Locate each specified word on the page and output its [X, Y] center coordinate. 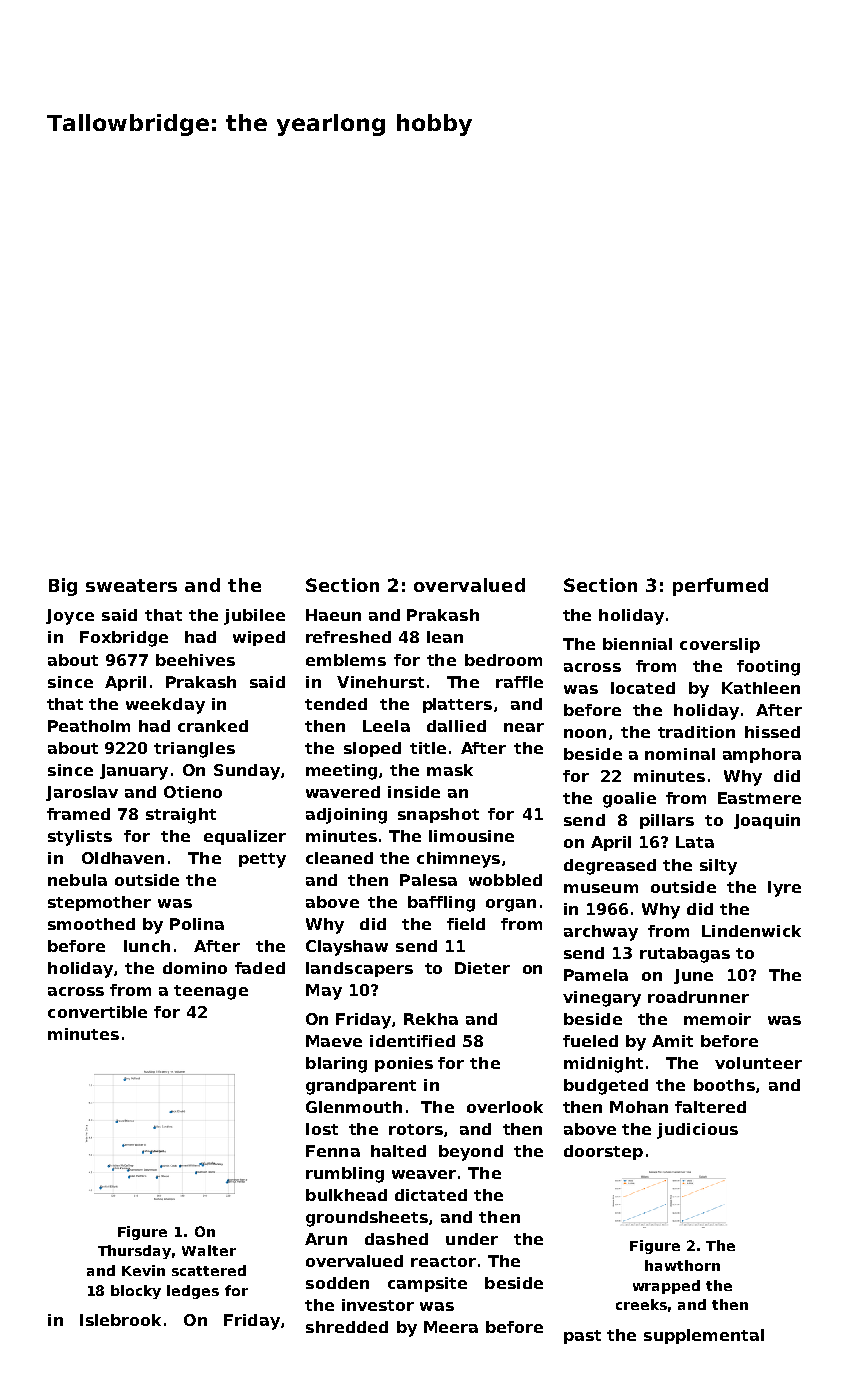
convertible [97, 1012]
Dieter [482, 968]
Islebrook [120, 1320]
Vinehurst [380, 682]
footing [768, 668]
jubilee [254, 617]
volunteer [758, 1063]
